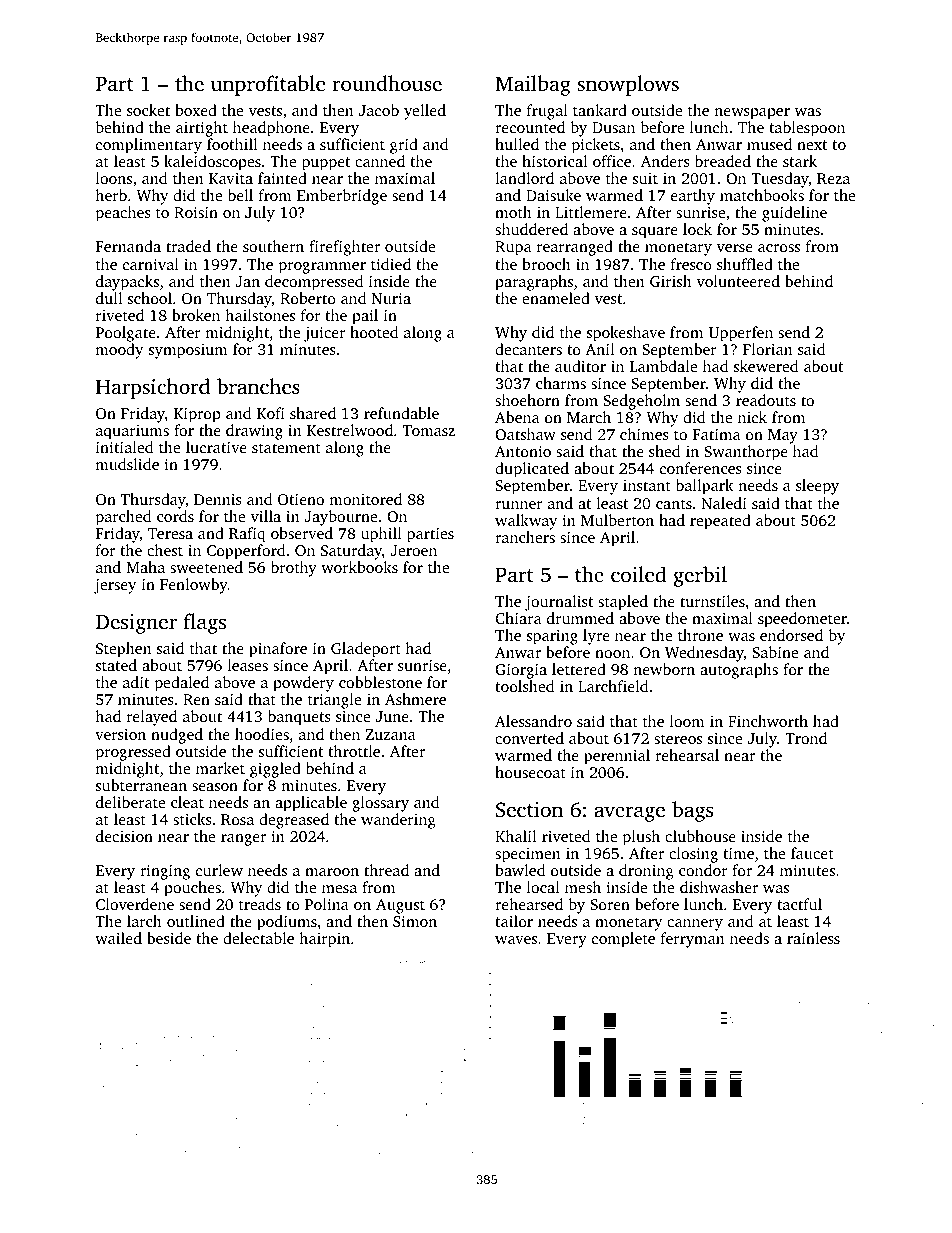  Describe the element at coordinates (268, 85) in the document. I see `unprofitable` at that location.
